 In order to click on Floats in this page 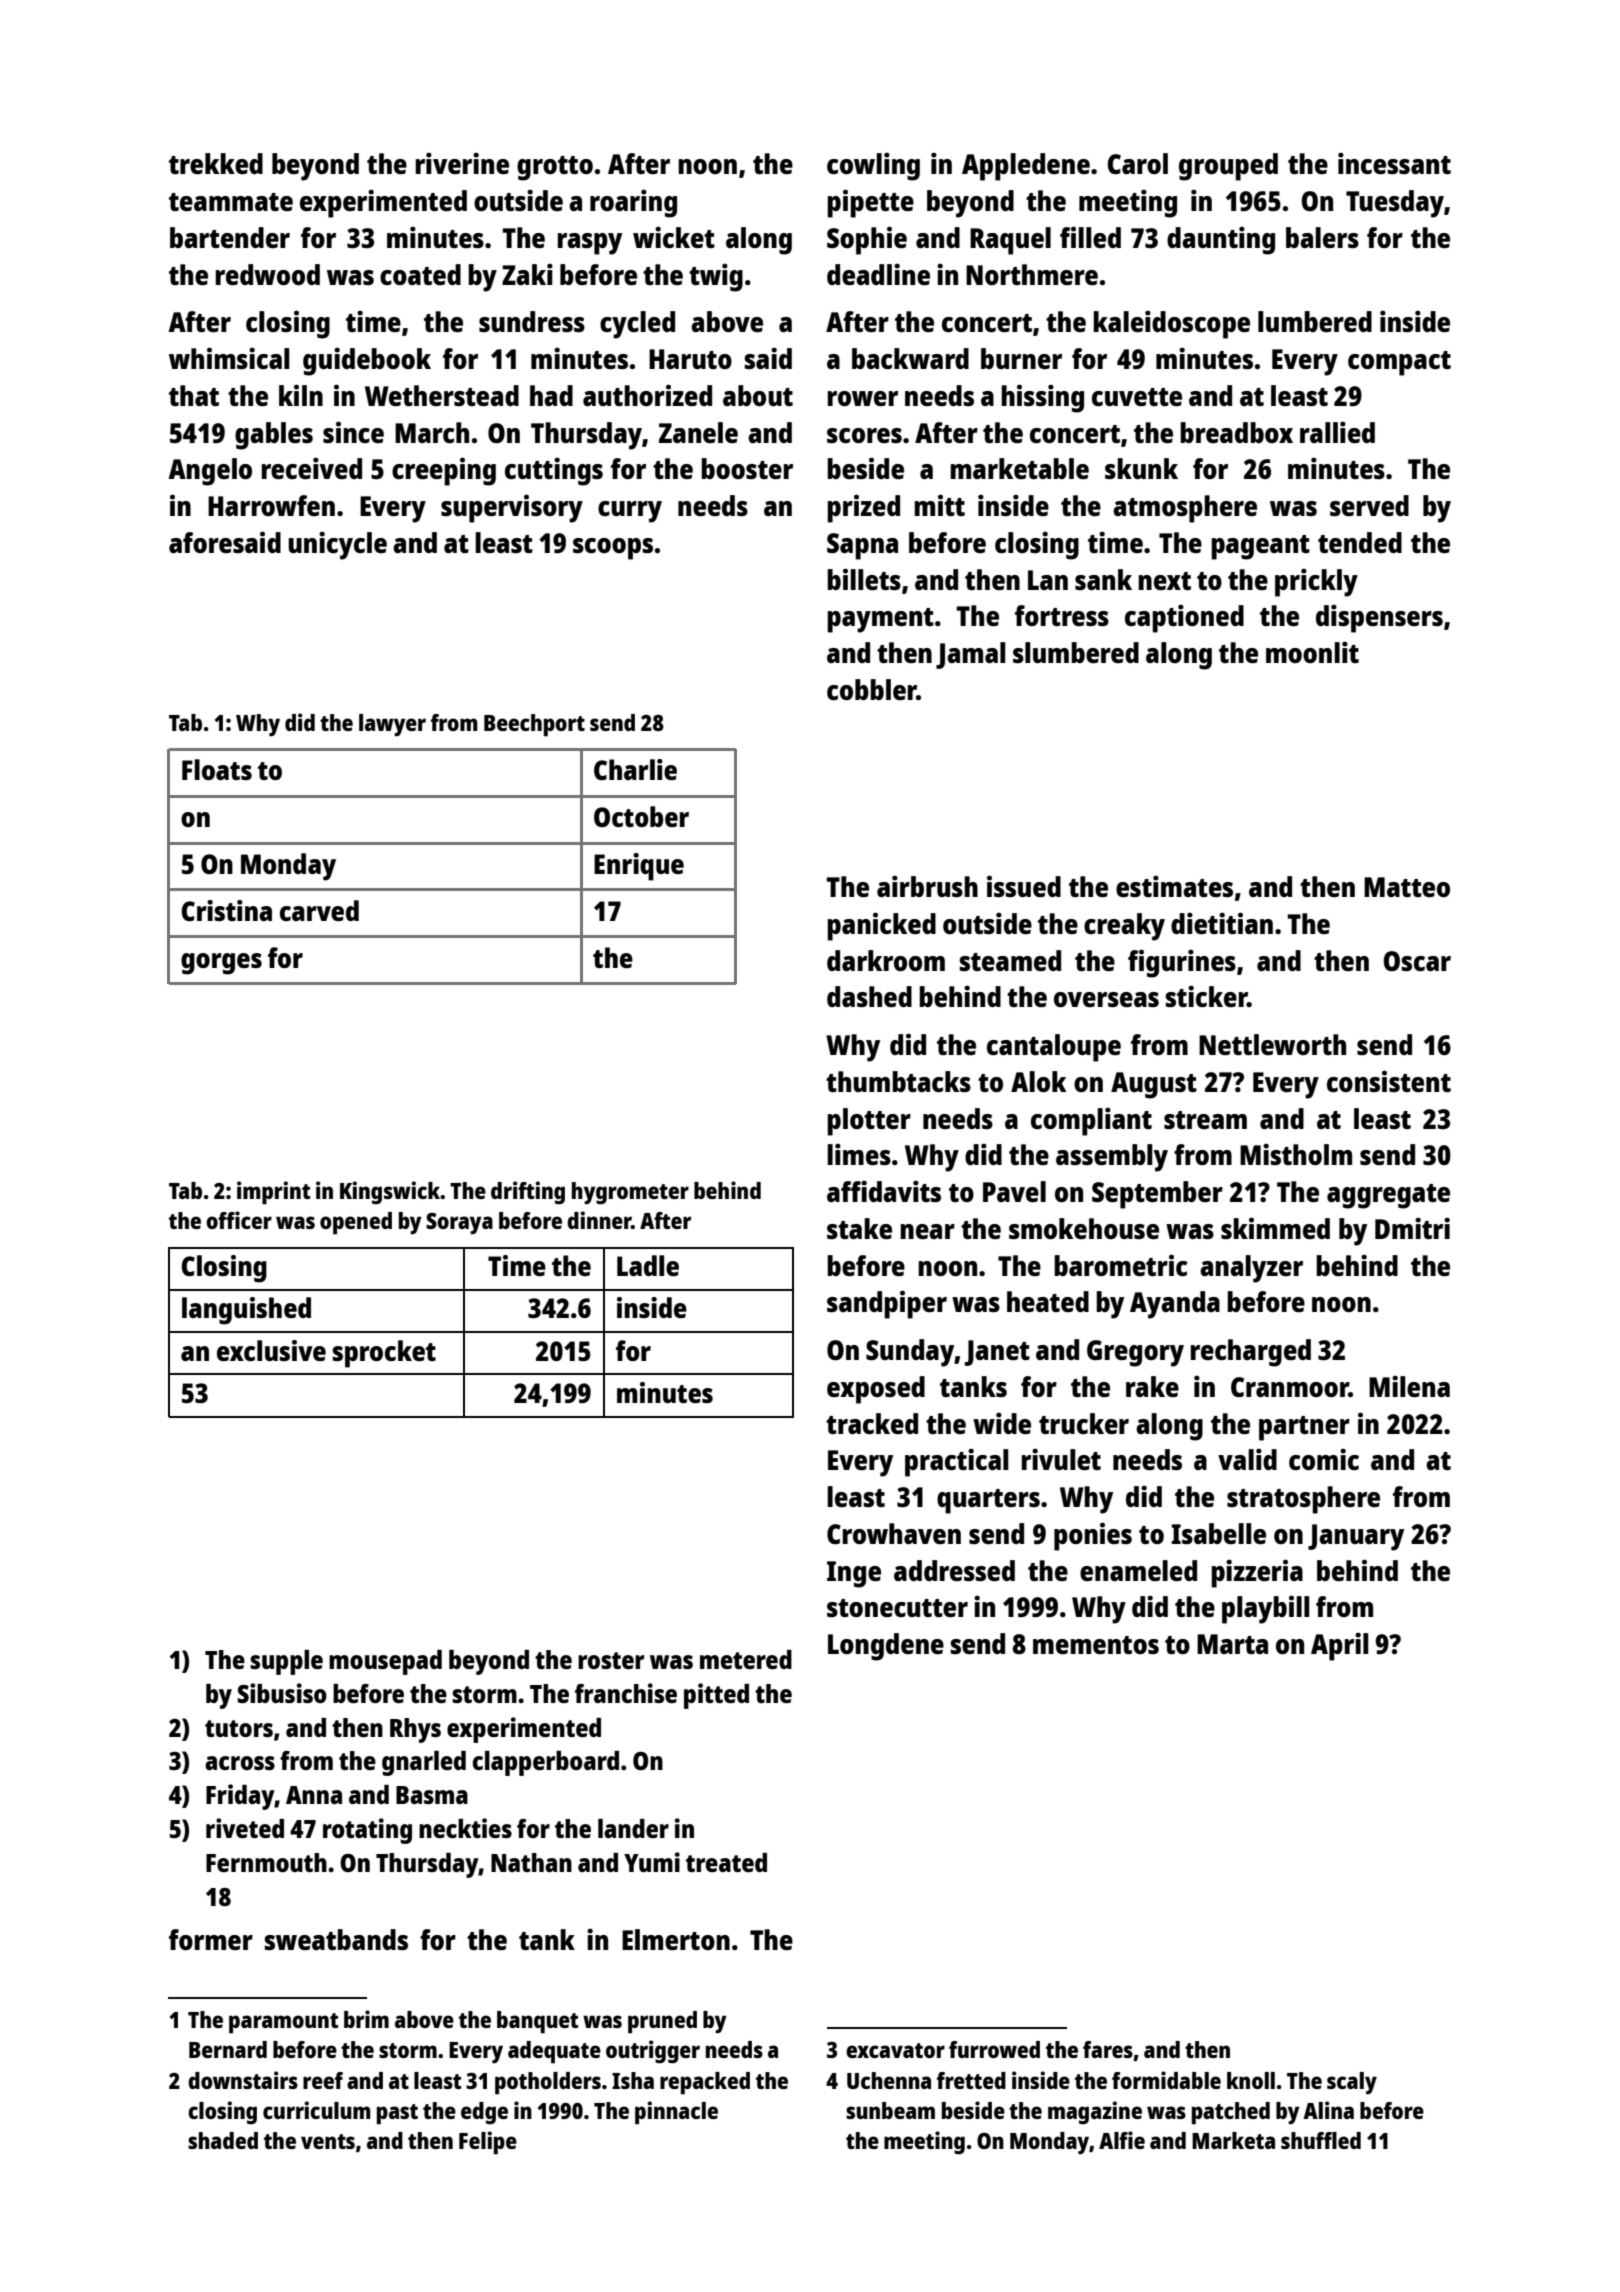, I will do `click(217, 769)`.
